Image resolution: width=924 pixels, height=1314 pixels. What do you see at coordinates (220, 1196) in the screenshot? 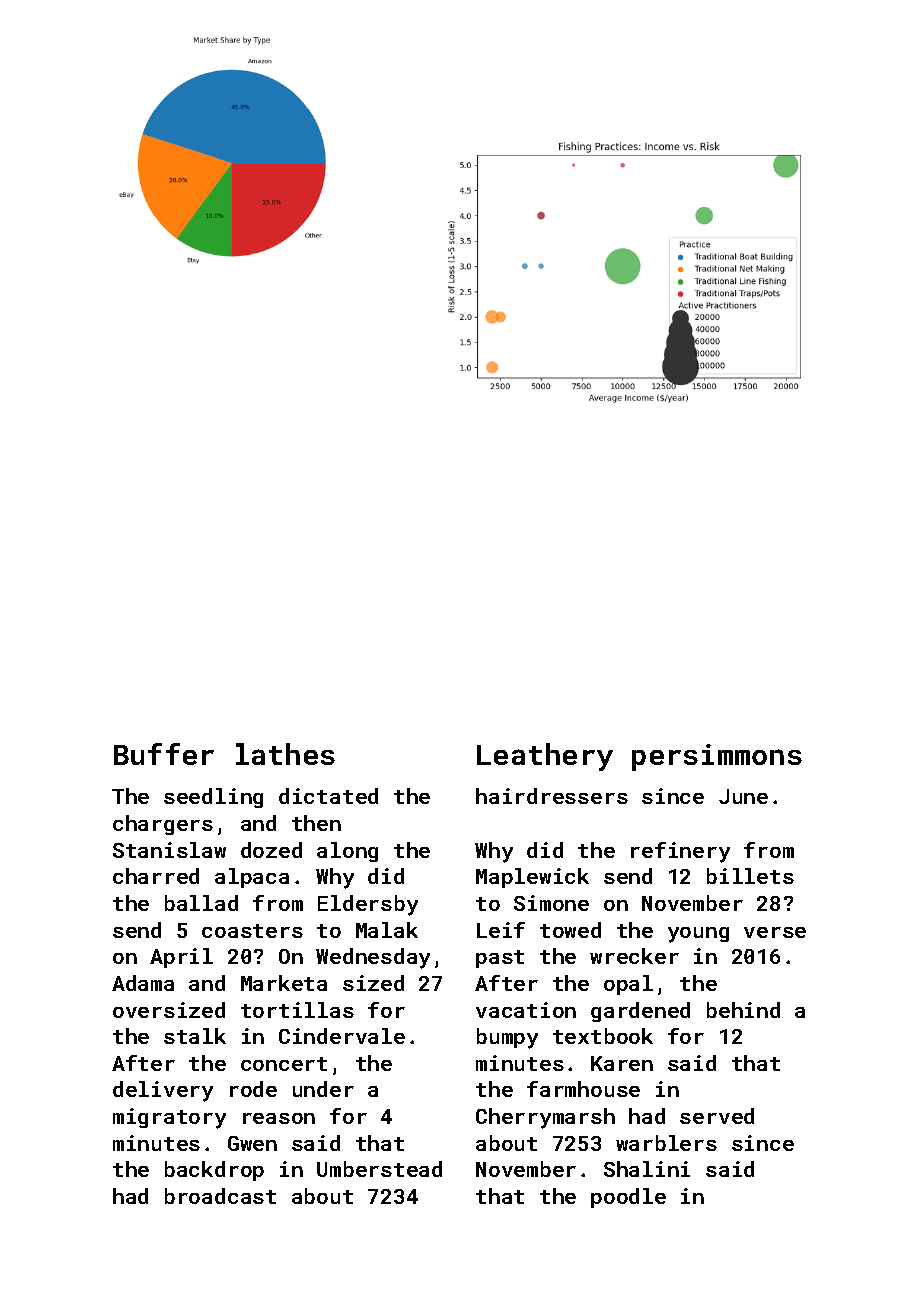
I see `broadcast` at bounding box center [220, 1196].
